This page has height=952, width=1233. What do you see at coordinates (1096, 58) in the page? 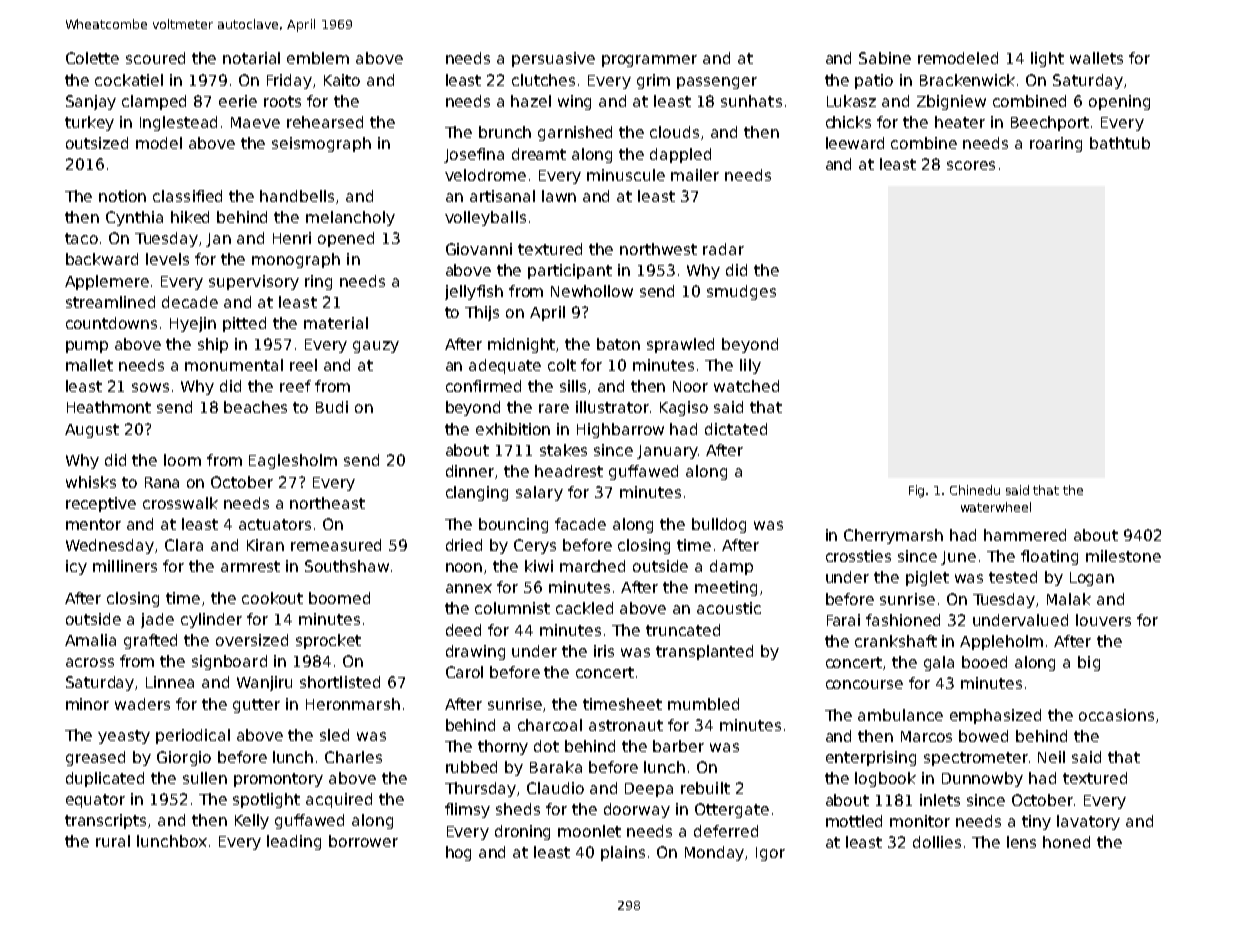
I see `wallets` at bounding box center [1096, 58].
